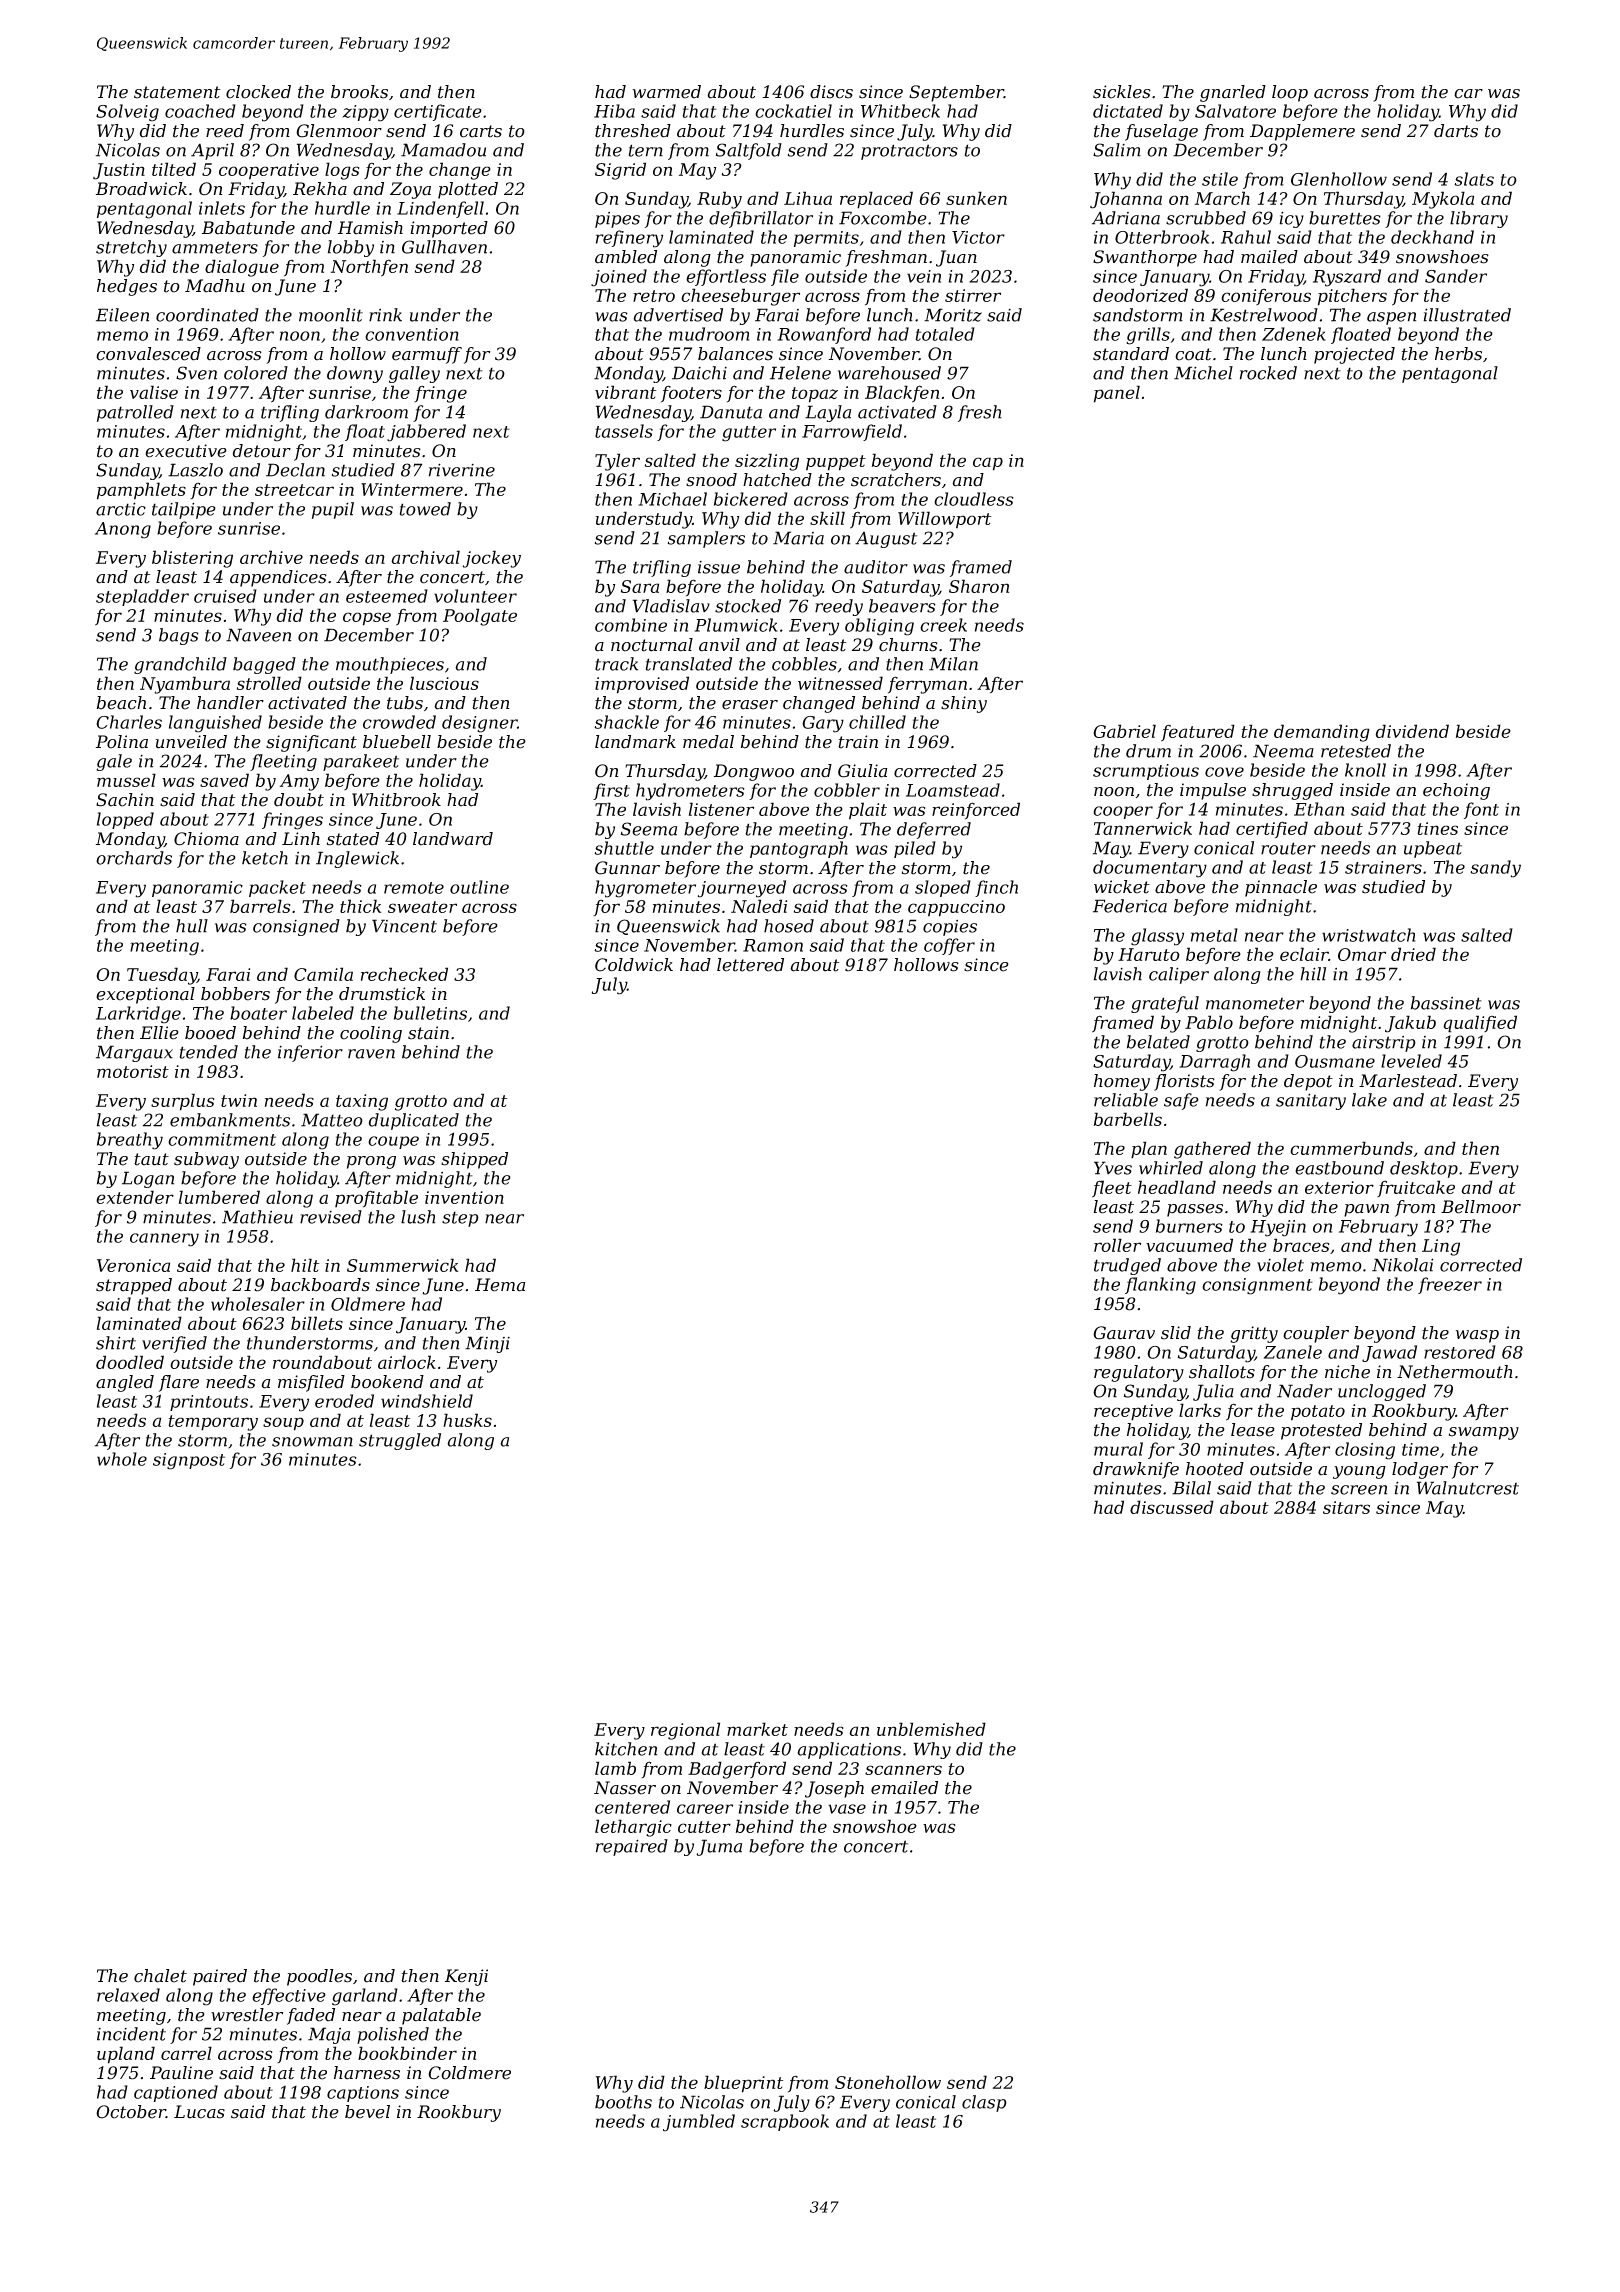 The image size is (1620, 2292). I want to click on relaxed, so click(128, 1995).
